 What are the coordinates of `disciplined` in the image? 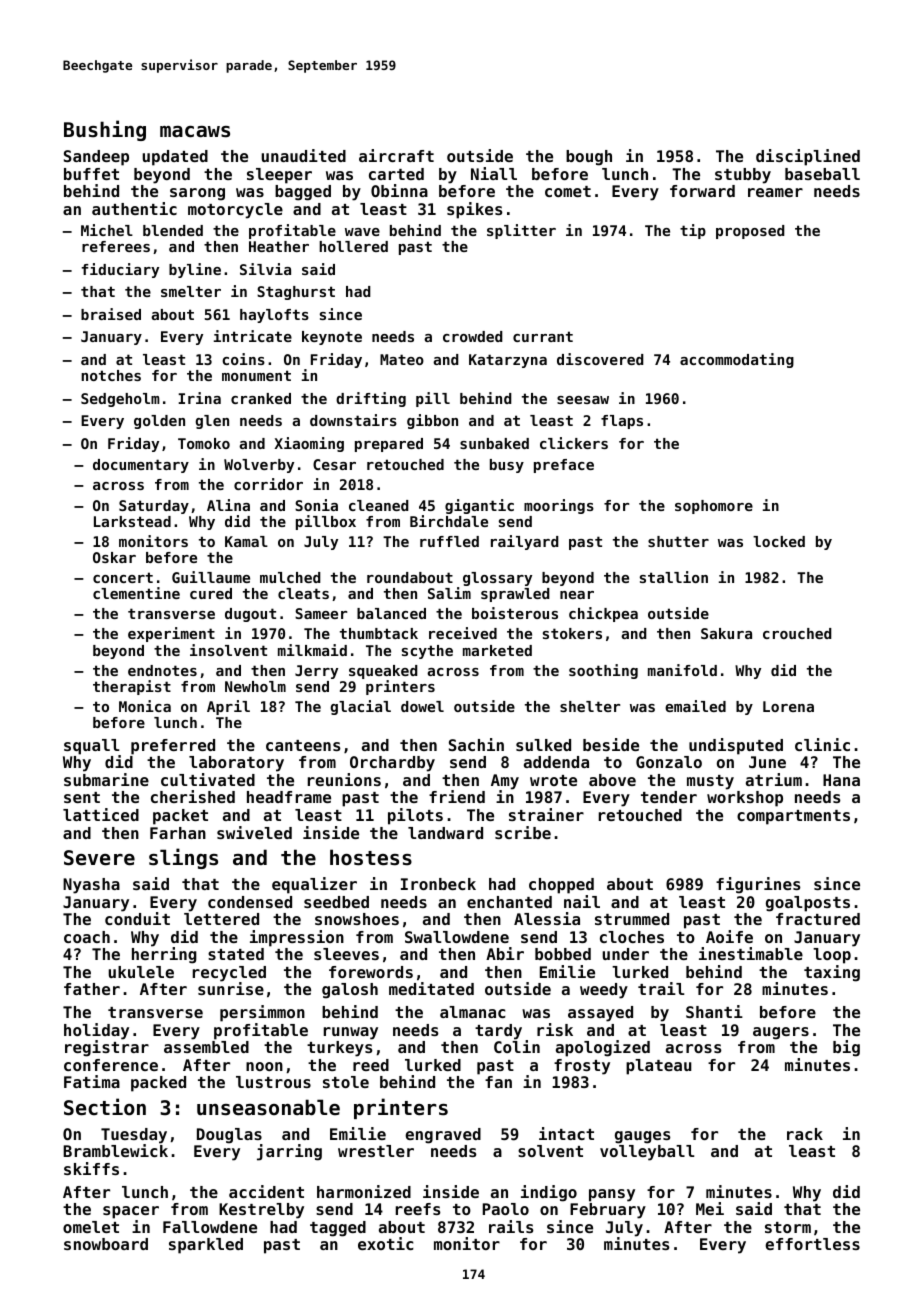 It's located at (808, 157).
